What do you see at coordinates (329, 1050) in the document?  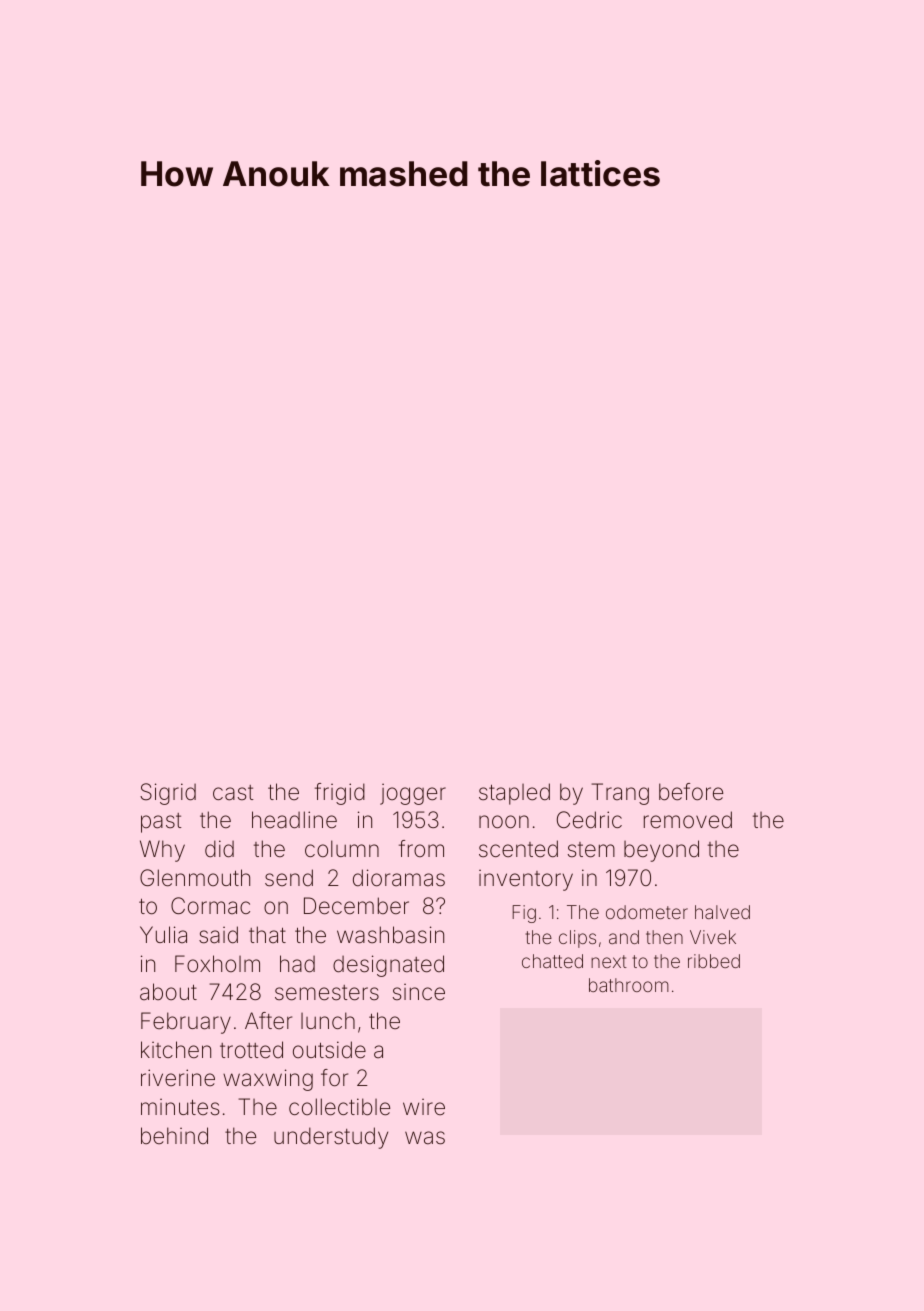 I see `outside` at bounding box center [329, 1050].
